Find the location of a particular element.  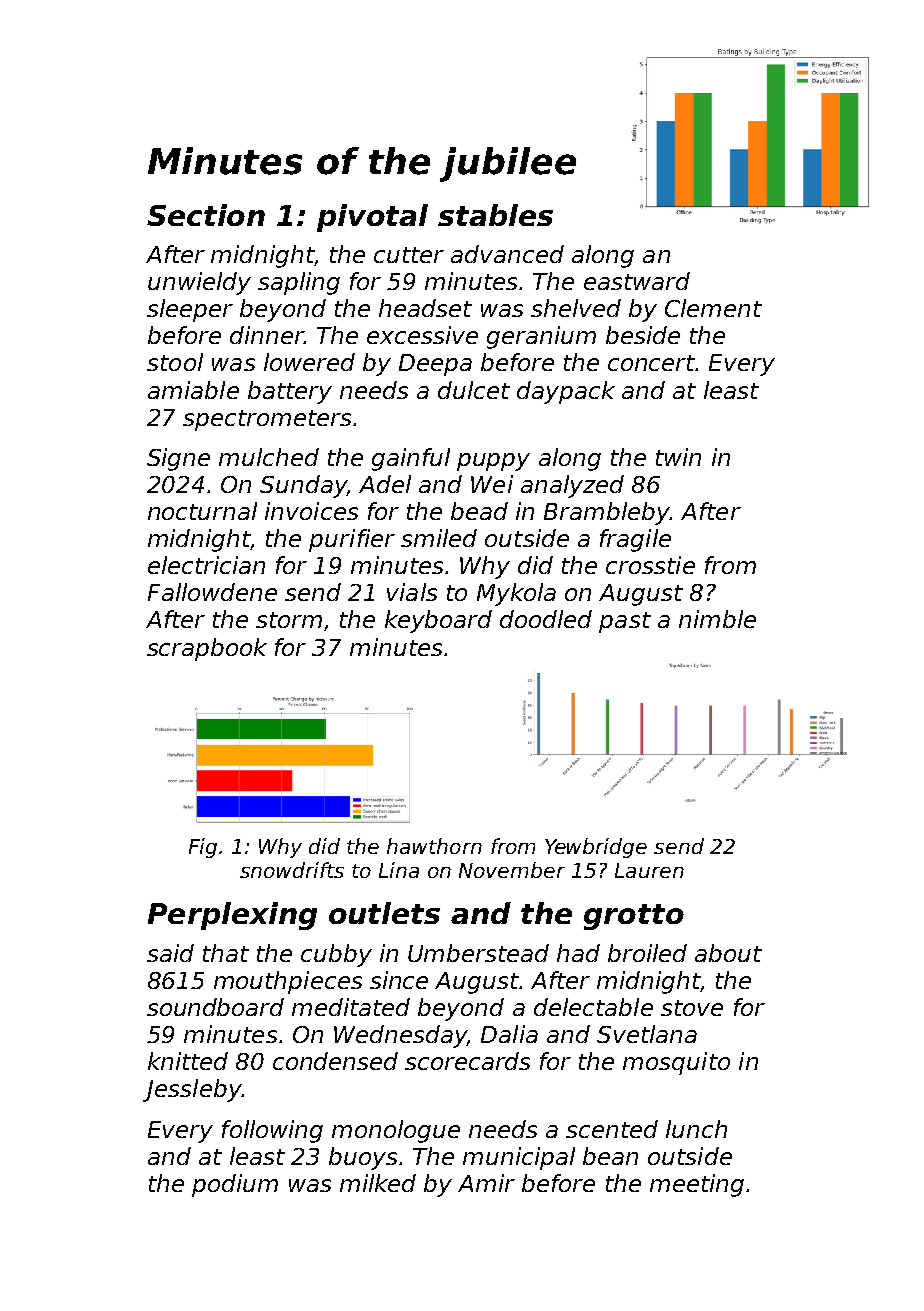

scrapbook is located at coordinates (207, 649).
